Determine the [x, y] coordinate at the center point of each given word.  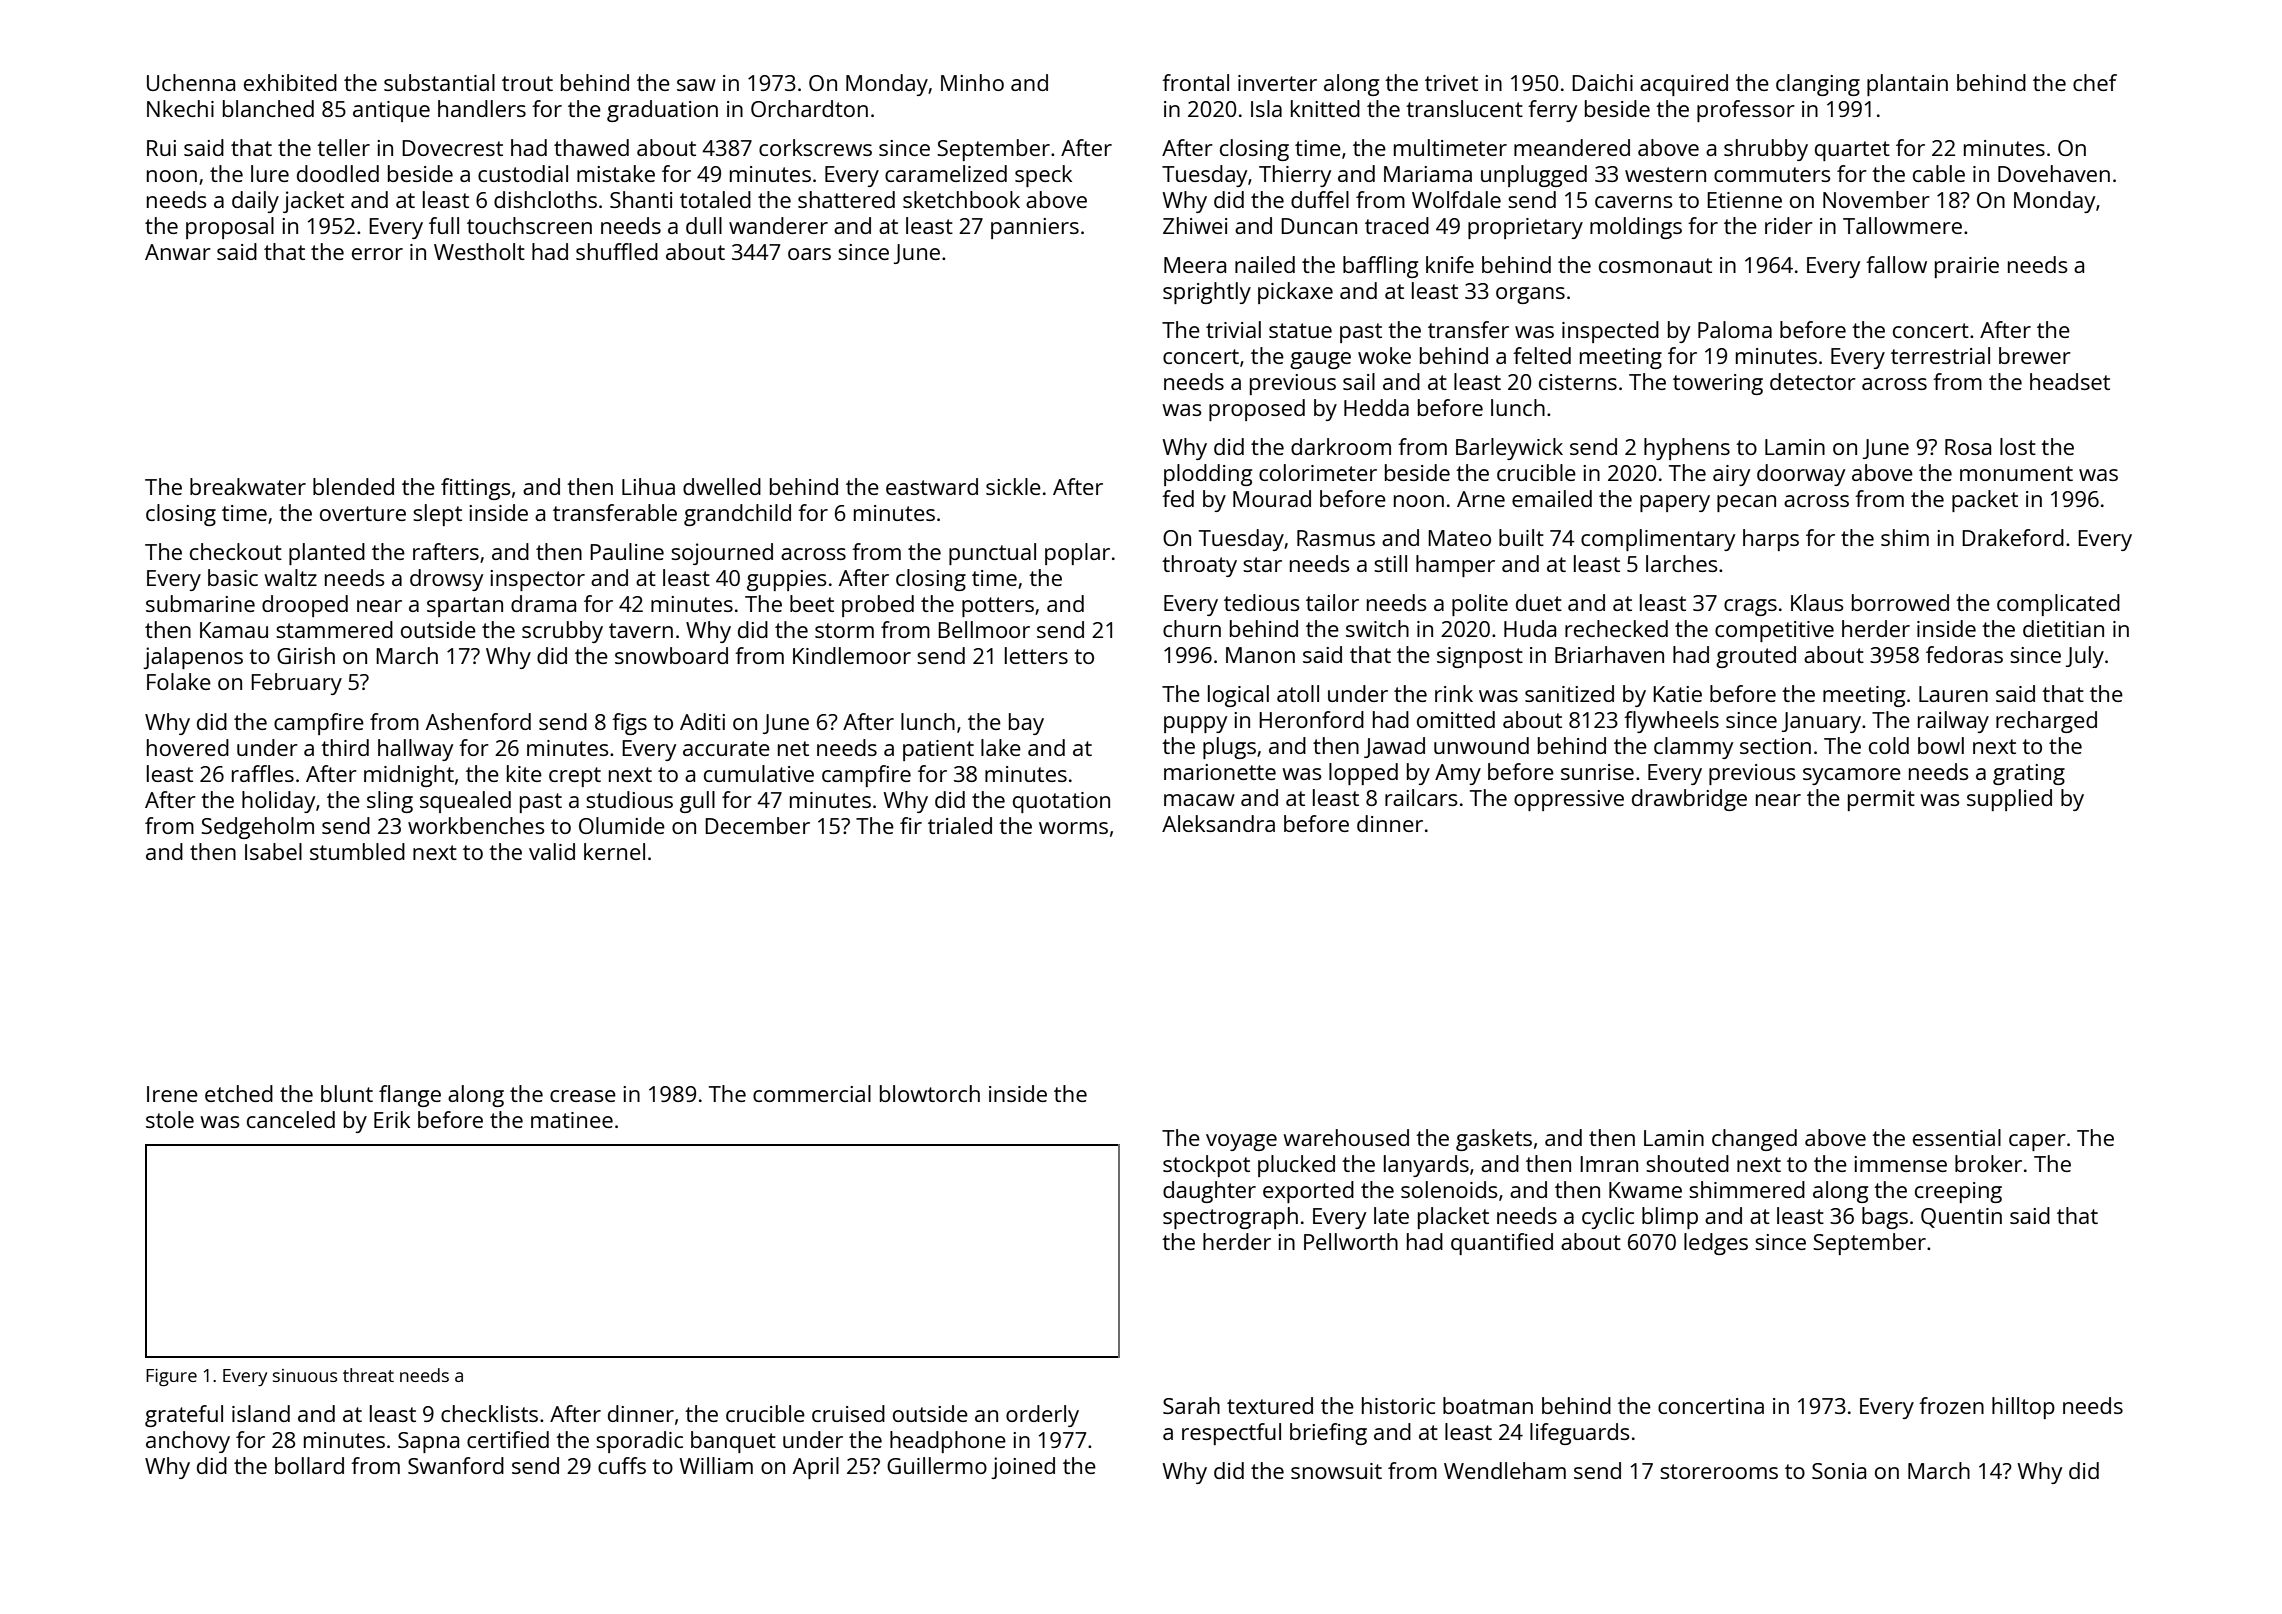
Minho [972, 82]
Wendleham [1505, 1470]
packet [1985, 501]
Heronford [1311, 719]
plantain [1907, 85]
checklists [489, 1413]
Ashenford [478, 721]
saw [696, 85]
